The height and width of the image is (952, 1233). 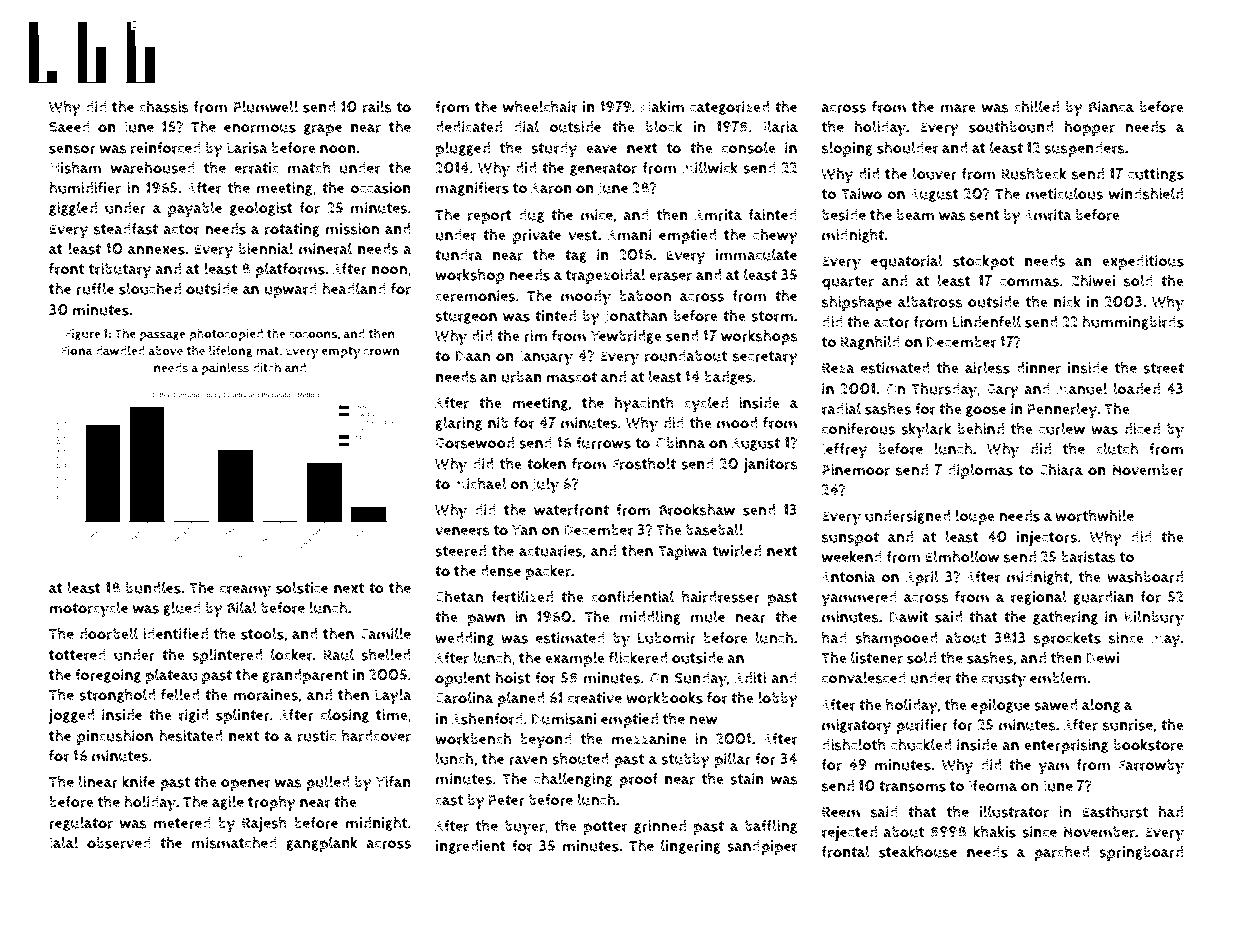 I want to click on veneers, so click(x=462, y=531).
